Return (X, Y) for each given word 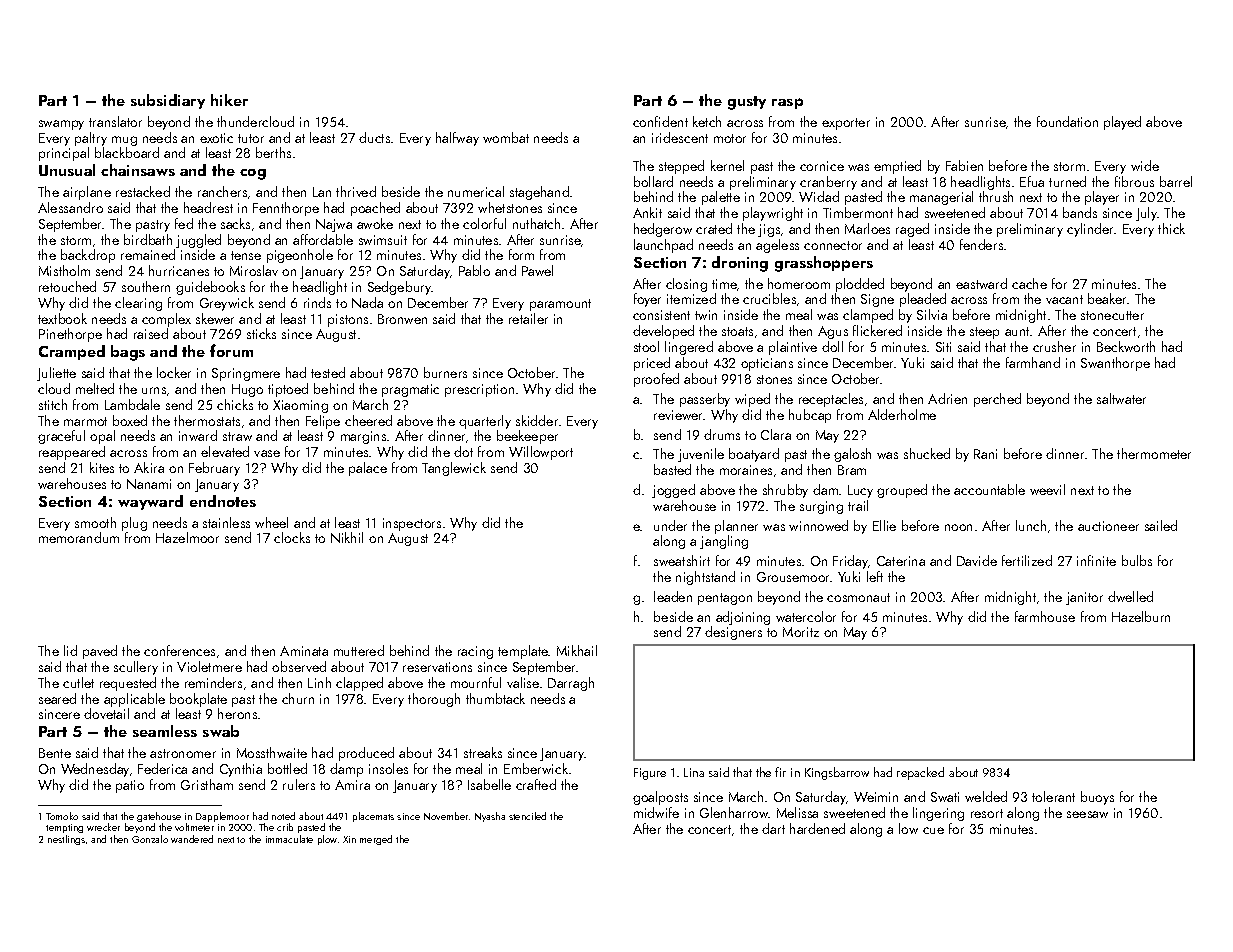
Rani (985, 454)
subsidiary (168, 101)
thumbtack (495, 698)
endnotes (223, 501)
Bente (55, 753)
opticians (767, 364)
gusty (747, 103)
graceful (61, 437)
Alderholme (902, 414)
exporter (846, 124)
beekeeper (527, 437)
